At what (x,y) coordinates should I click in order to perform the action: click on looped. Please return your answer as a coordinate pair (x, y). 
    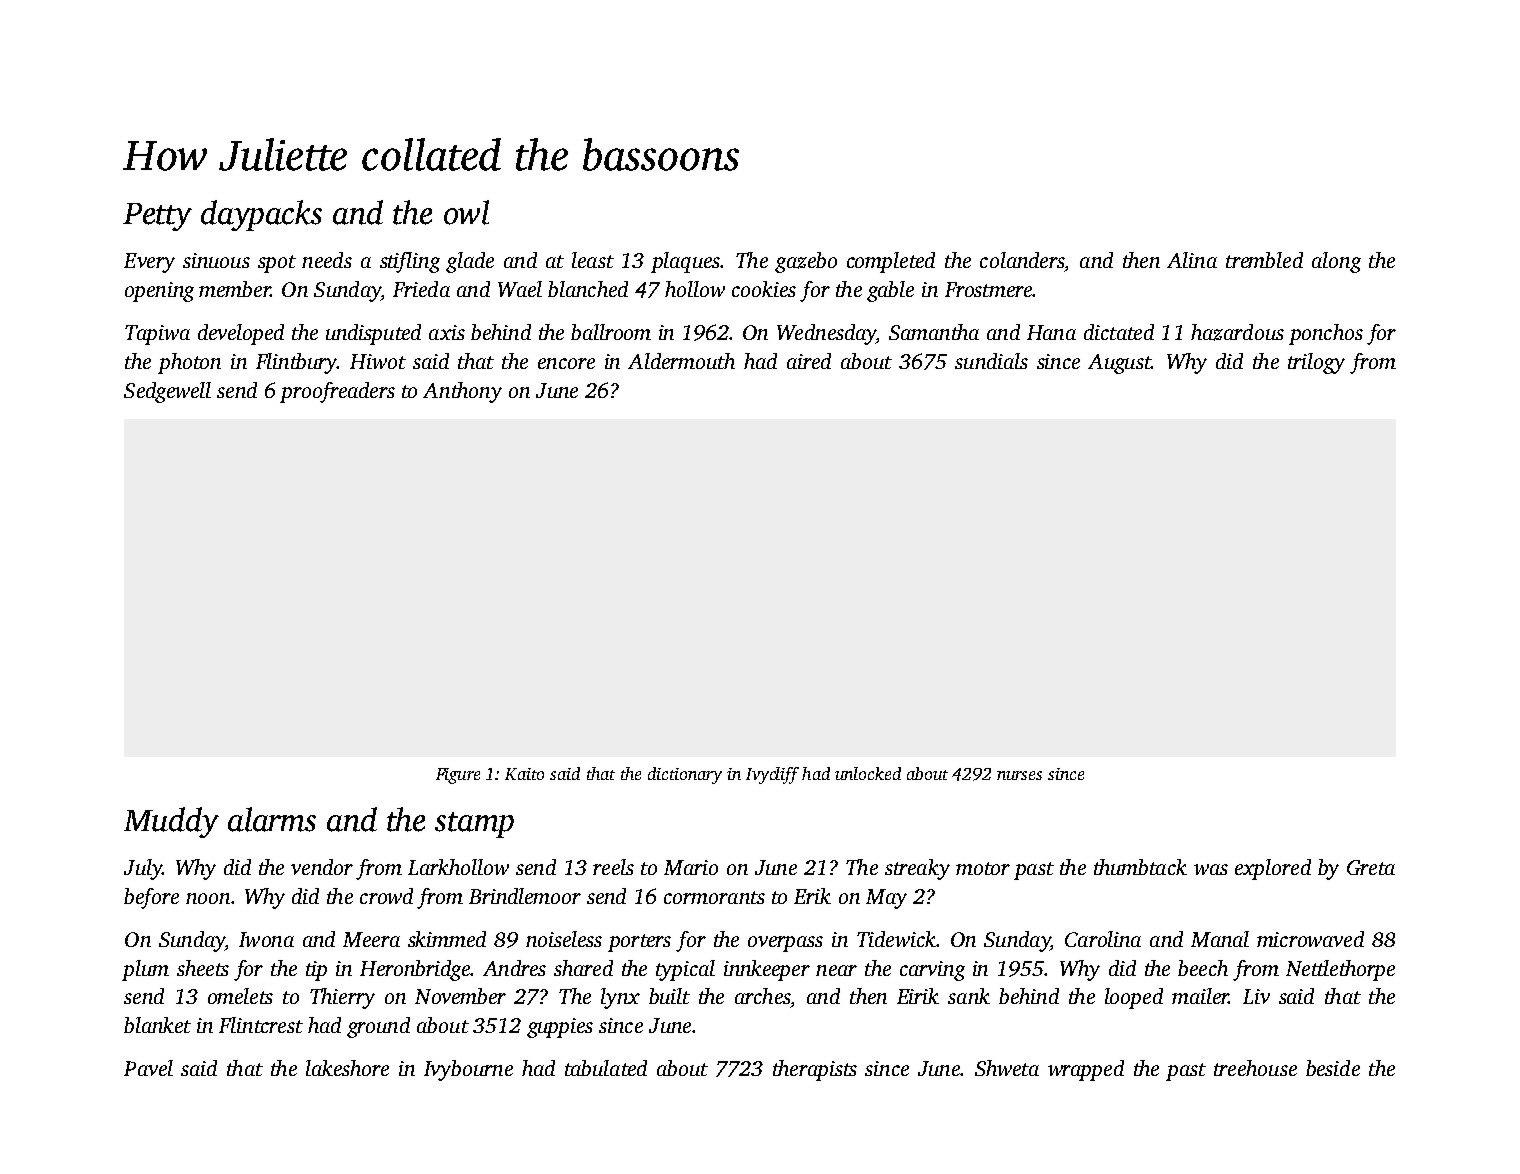
    Looking at the image, I should click on (1134, 998).
